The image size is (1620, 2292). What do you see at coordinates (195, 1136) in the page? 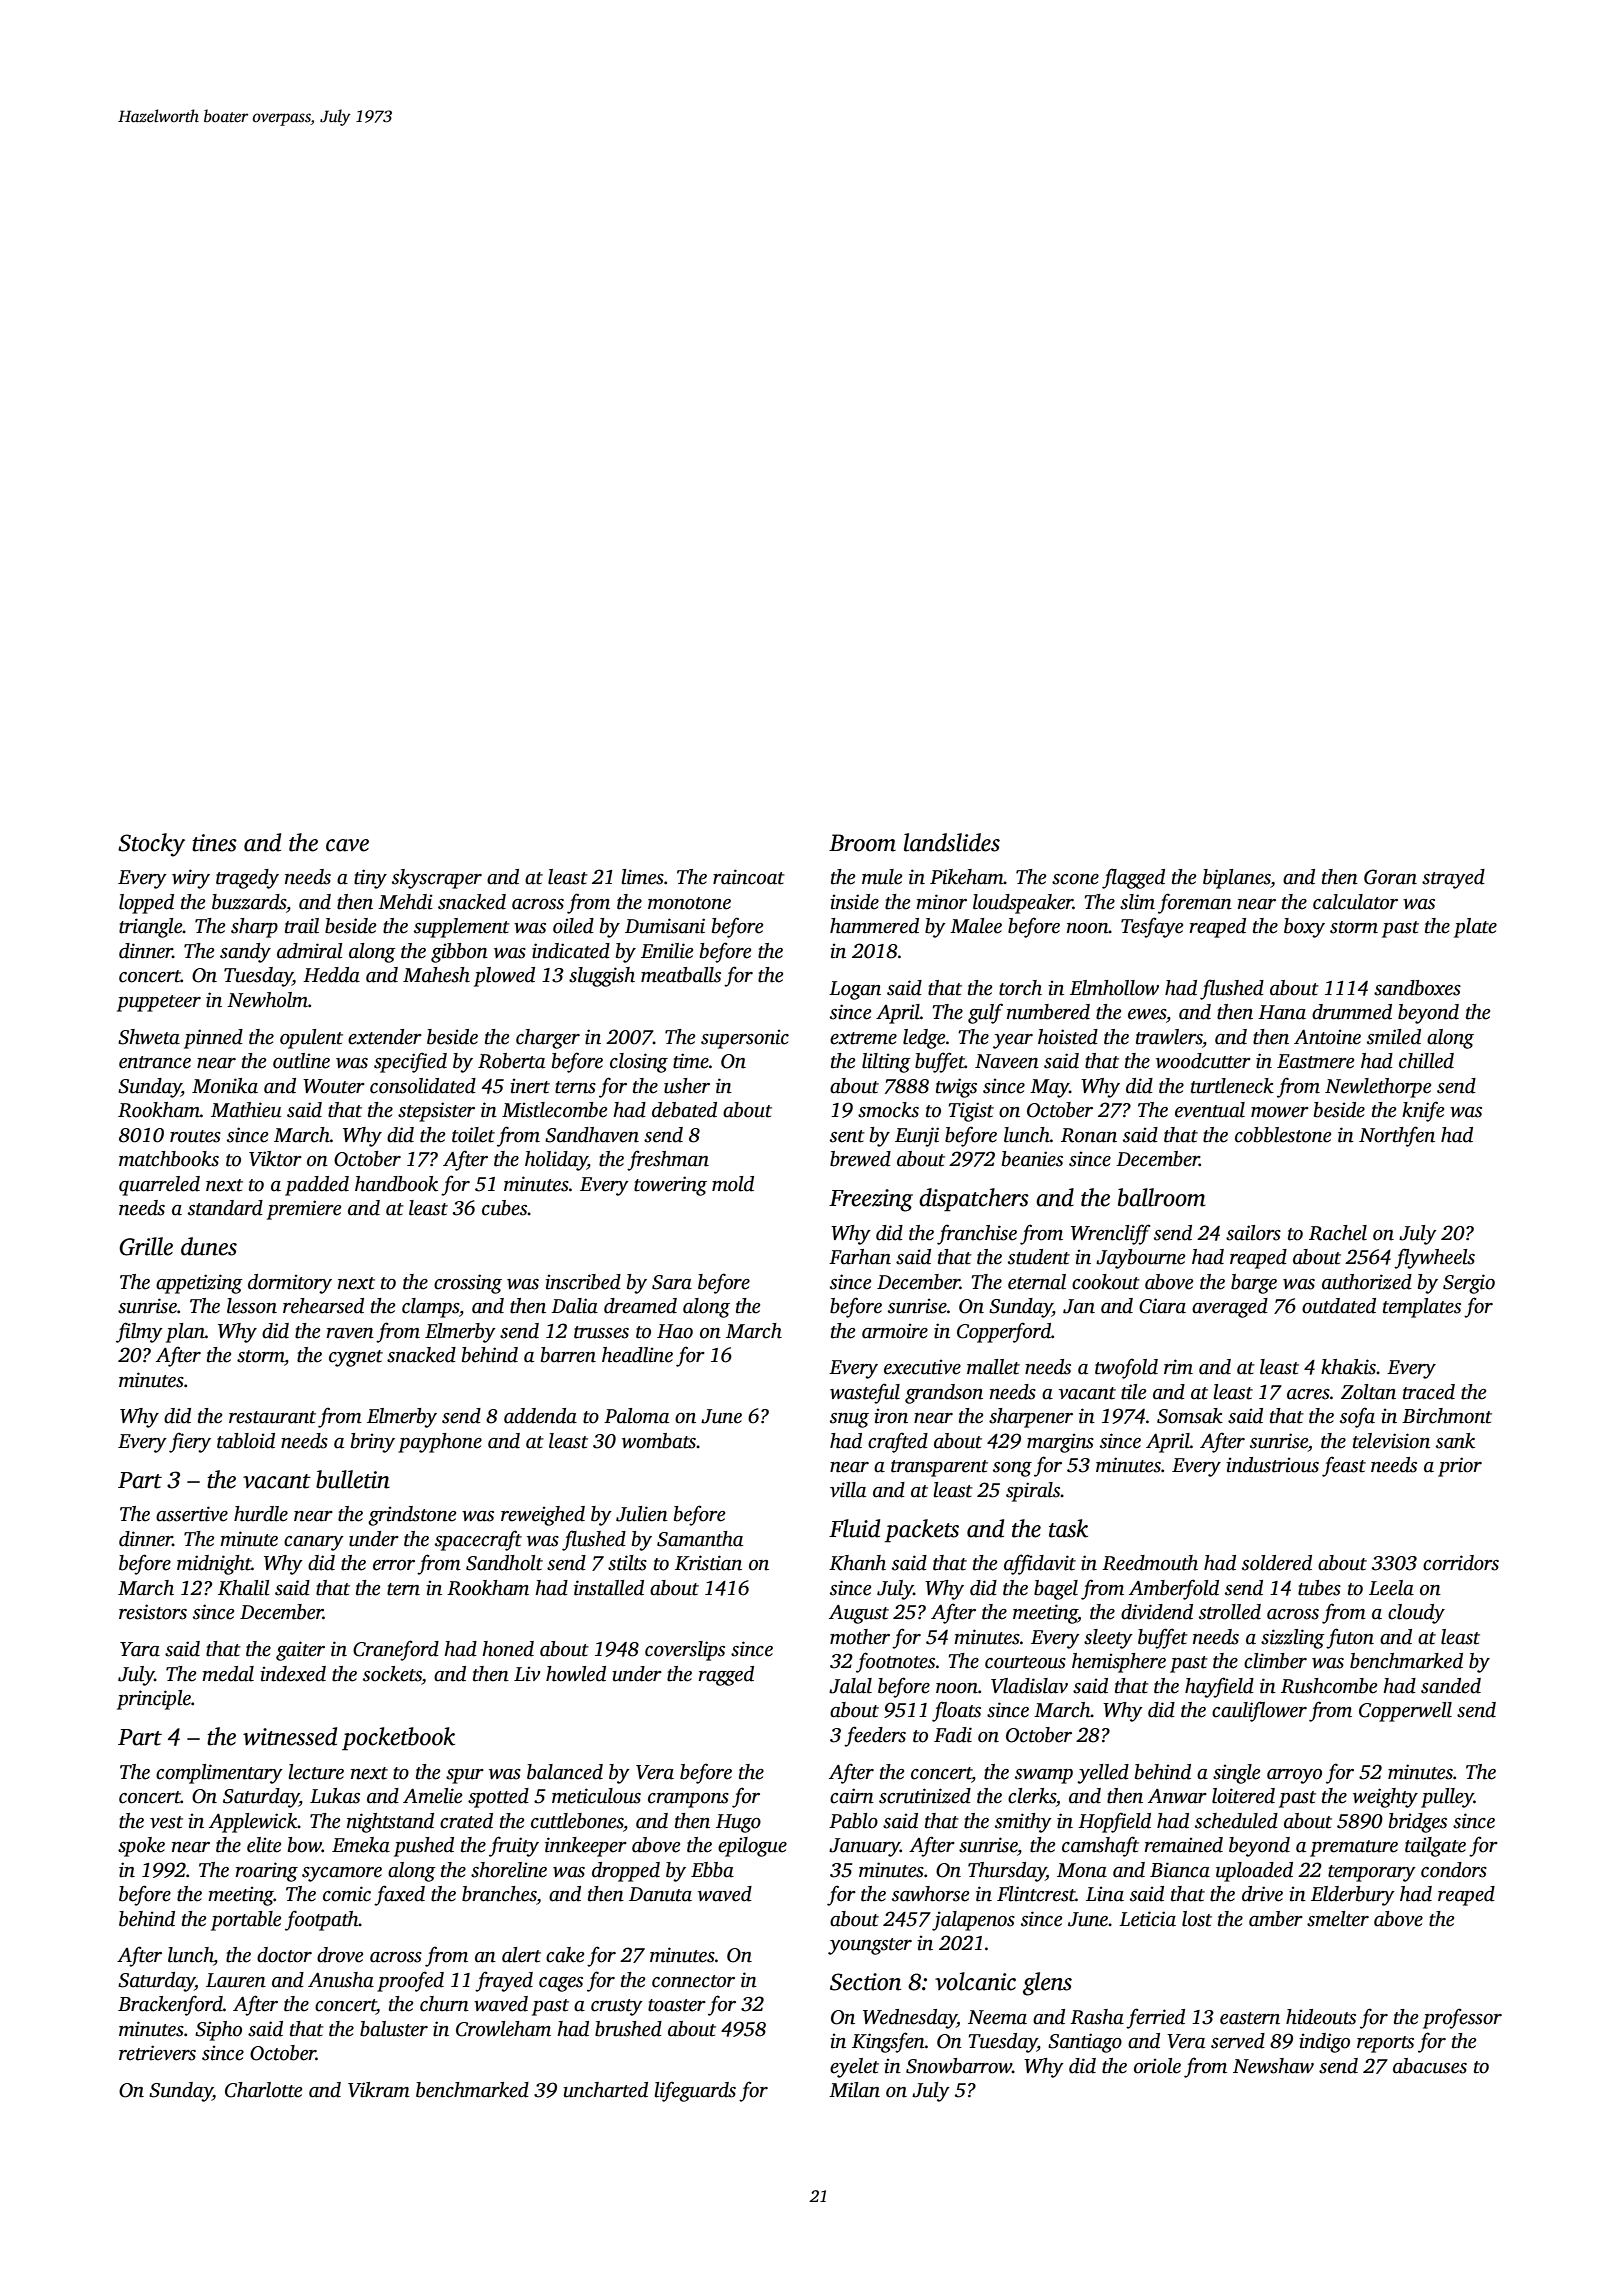
I see `routes` at bounding box center [195, 1136].
